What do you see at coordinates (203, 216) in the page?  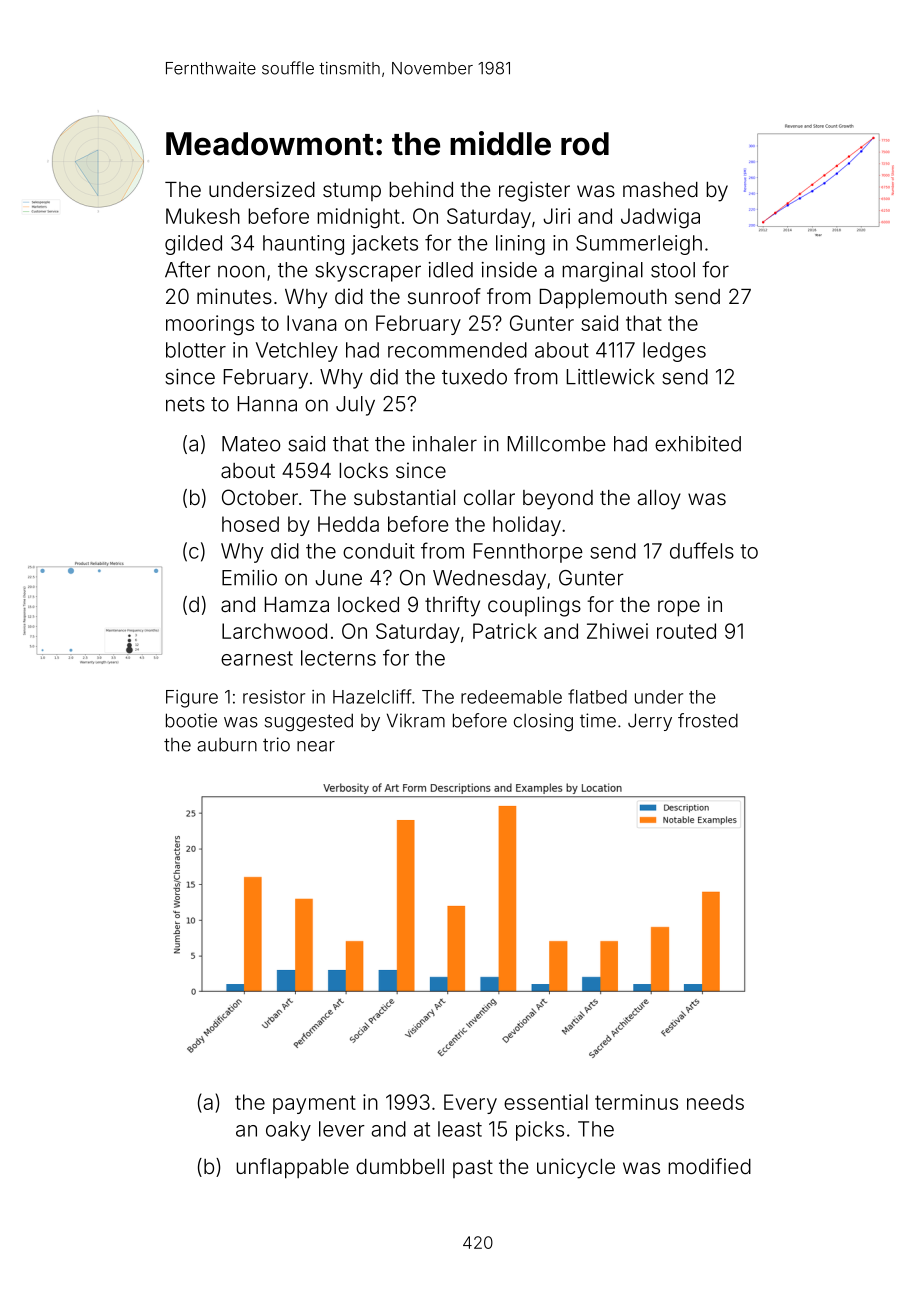 I see `Mukesh` at bounding box center [203, 216].
